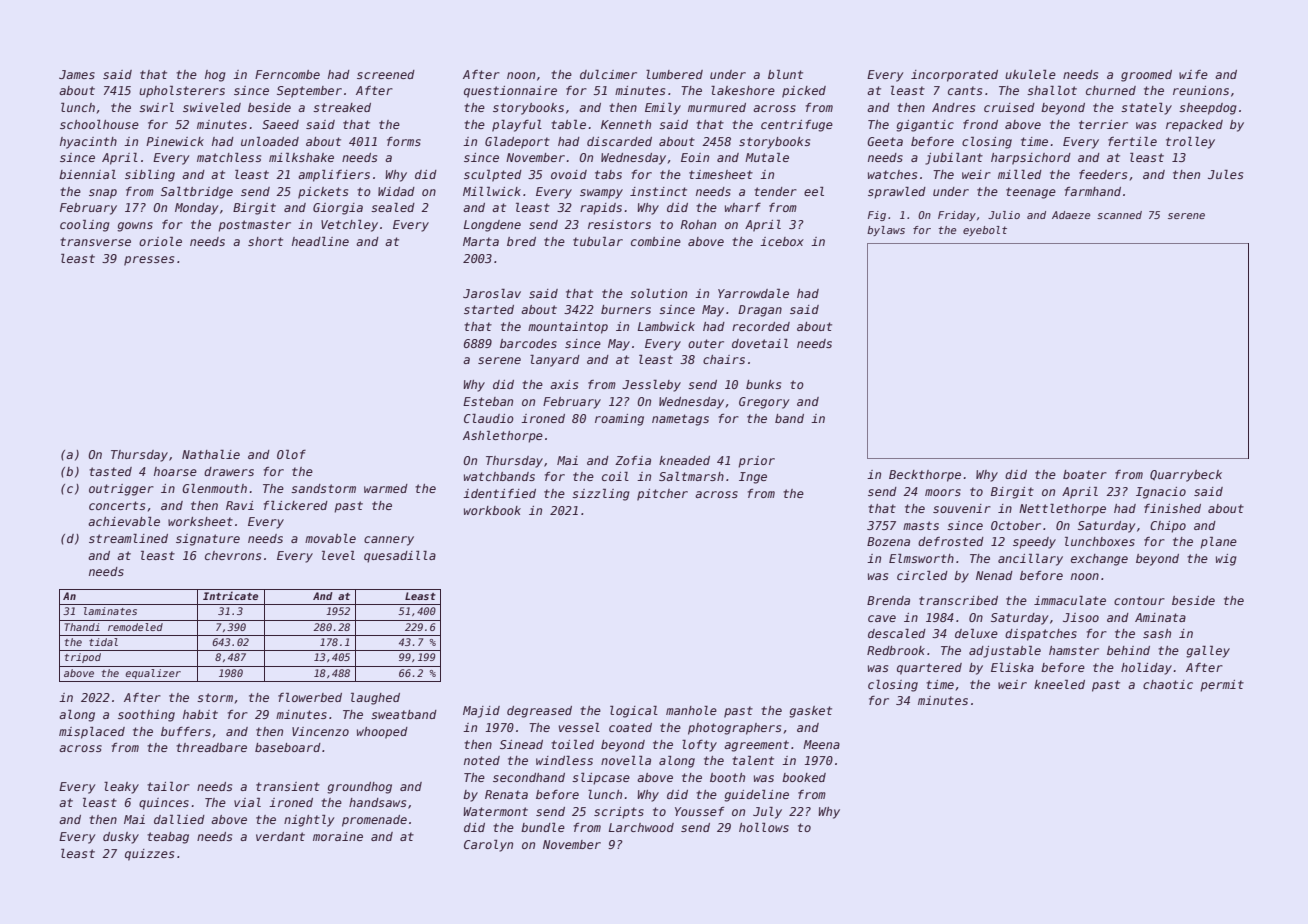 The width and height of the screenshot is (1308, 924). What do you see at coordinates (767, 813) in the screenshot?
I see `July` at bounding box center [767, 813].
